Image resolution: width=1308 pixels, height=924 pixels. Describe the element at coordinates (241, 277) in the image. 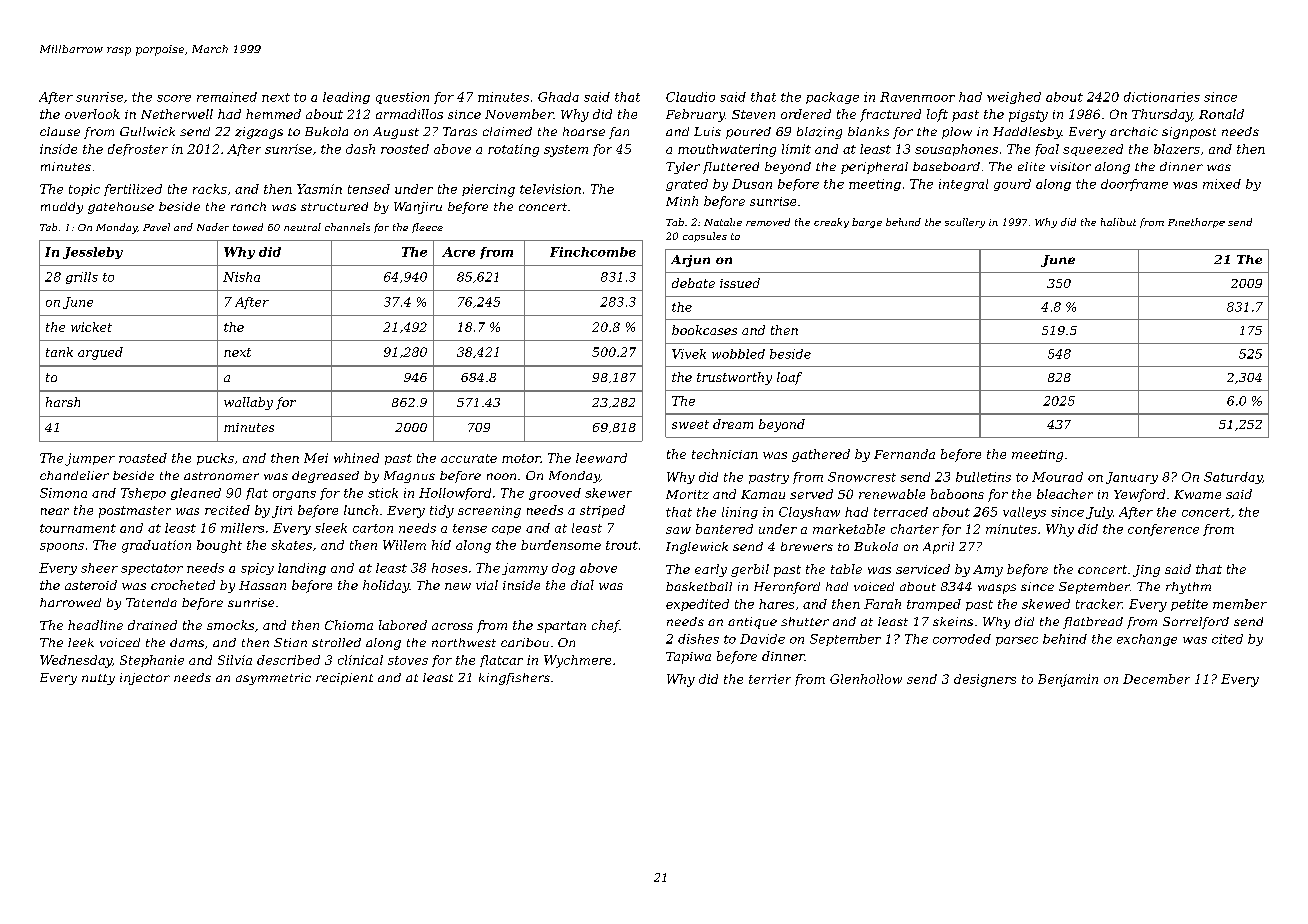

I see `Nisha` at that location.
